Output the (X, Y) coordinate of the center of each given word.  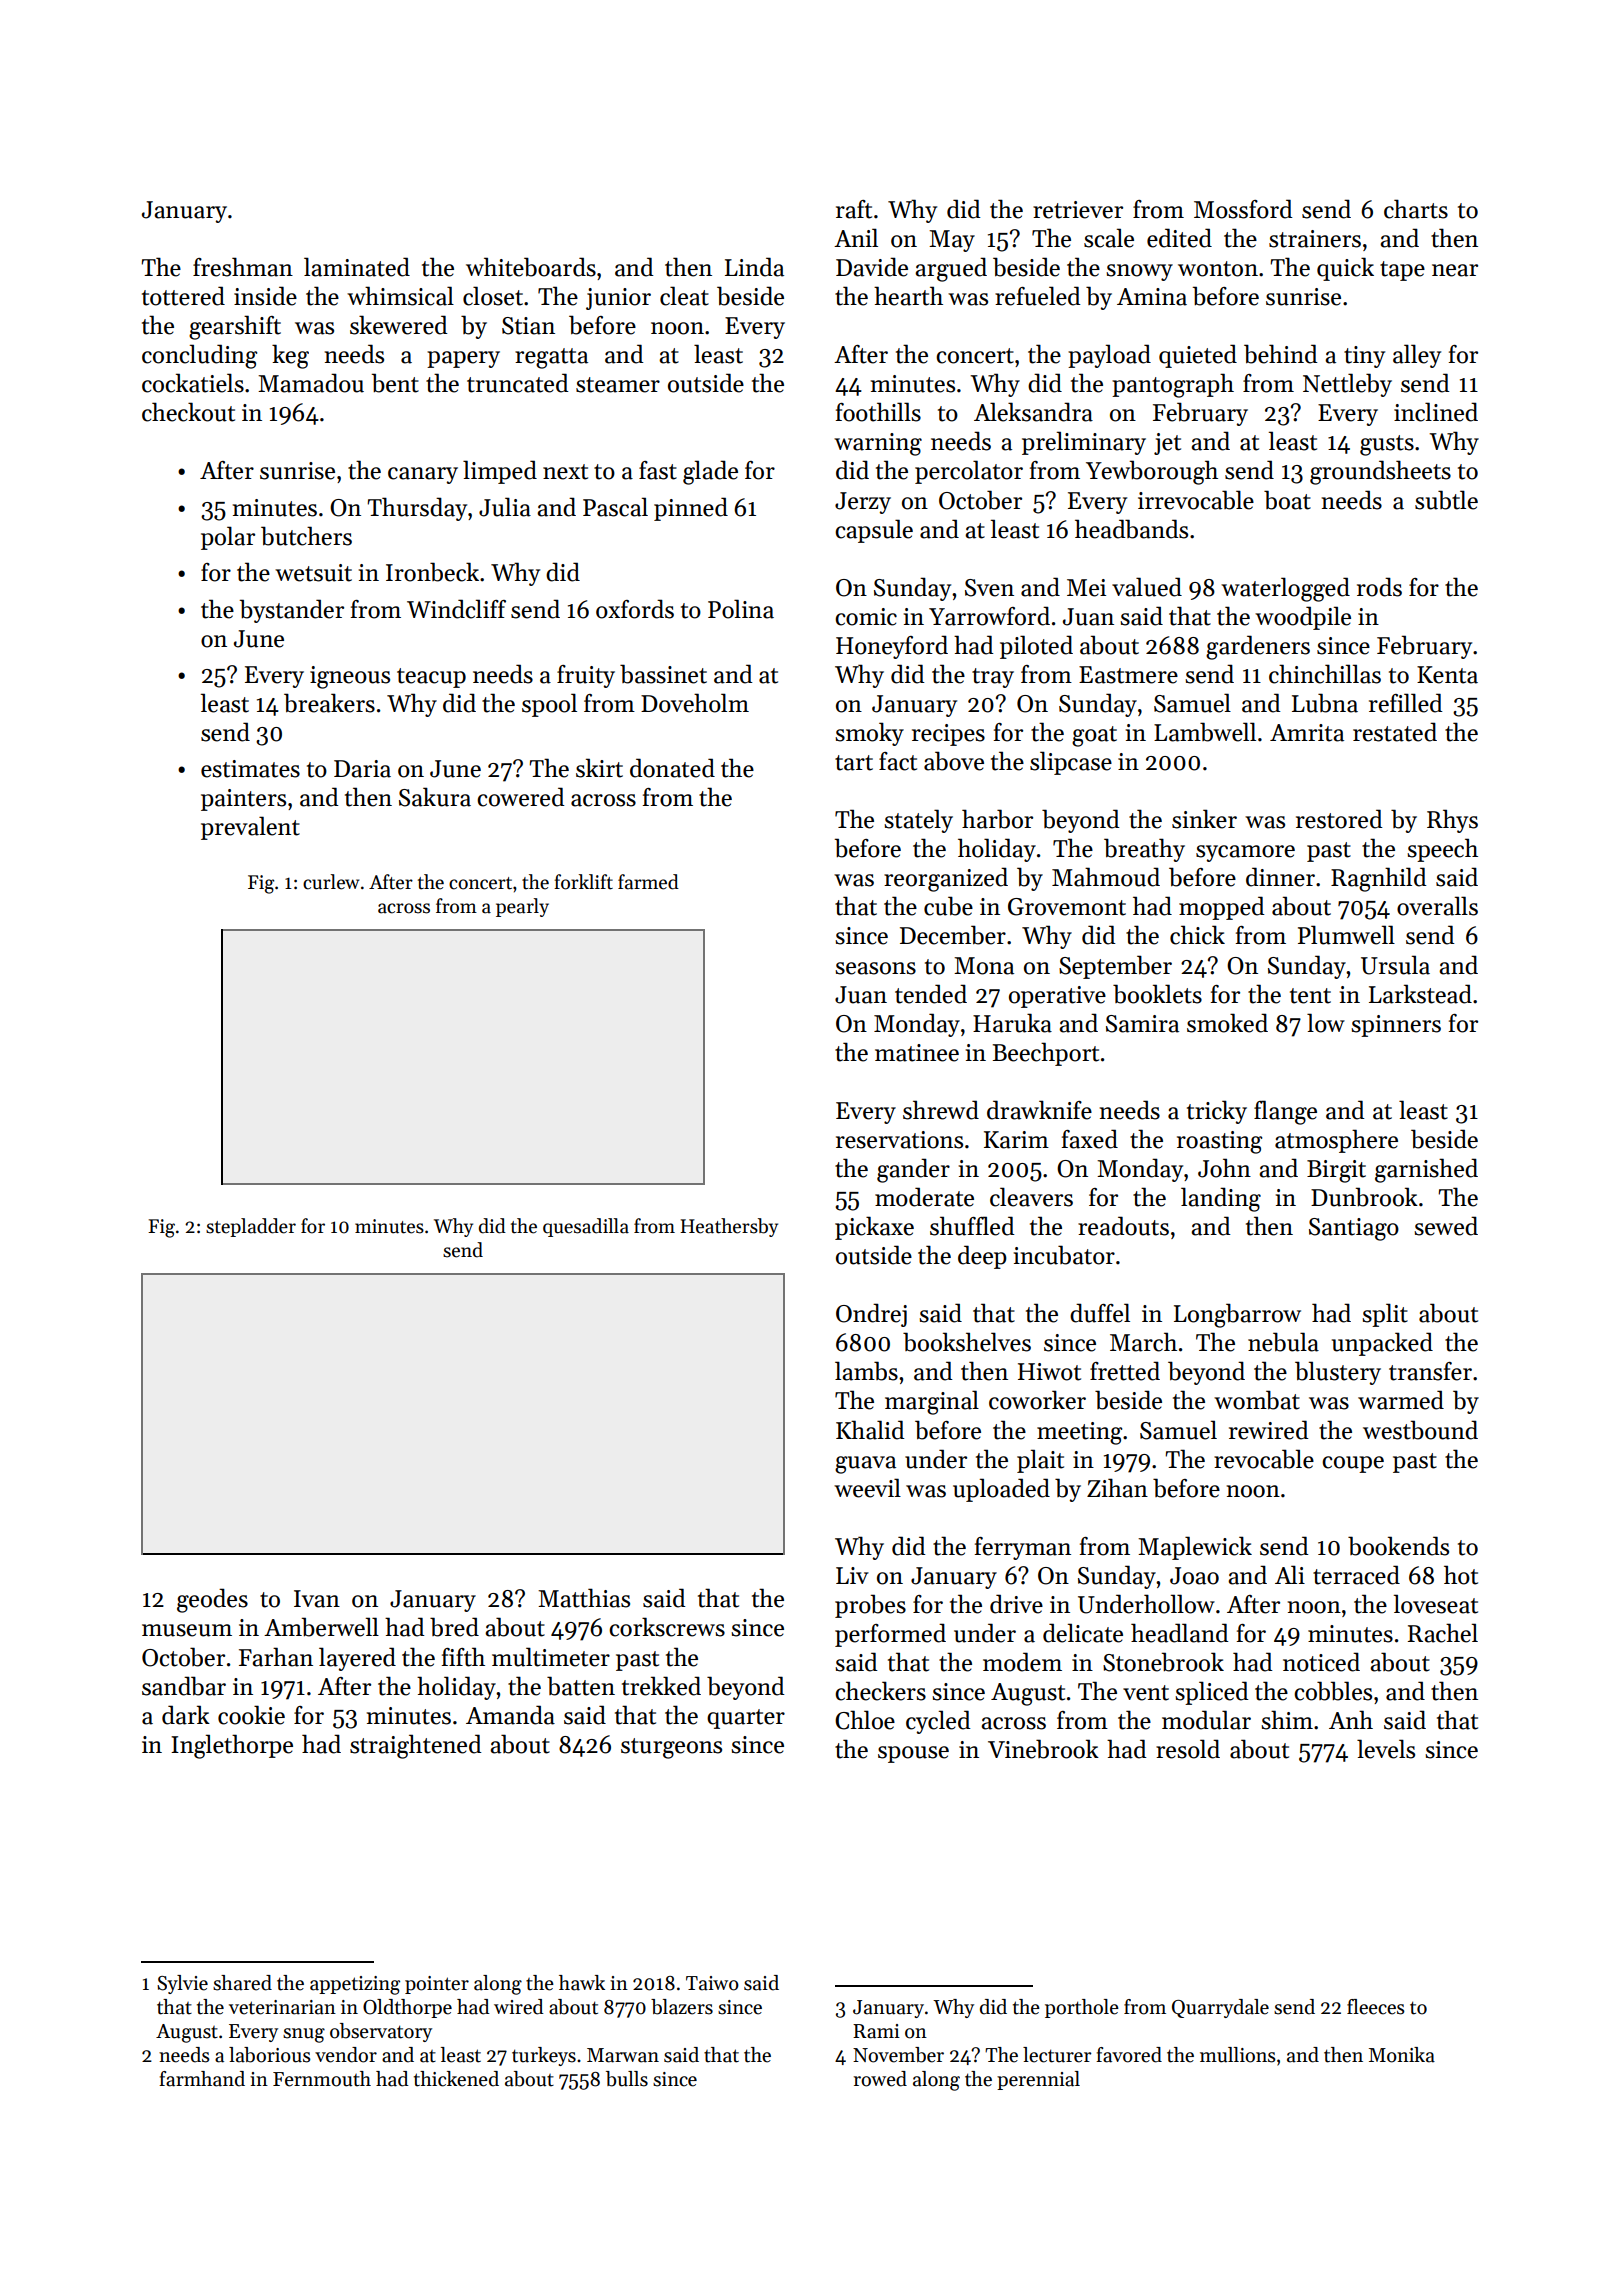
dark (186, 1715)
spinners (1396, 1026)
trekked (661, 1686)
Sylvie (182, 1984)
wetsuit (313, 573)
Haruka (1012, 1023)
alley (1417, 356)
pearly (522, 907)
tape (1402, 271)
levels (1386, 1749)
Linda (754, 267)
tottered (183, 296)
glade (710, 472)
